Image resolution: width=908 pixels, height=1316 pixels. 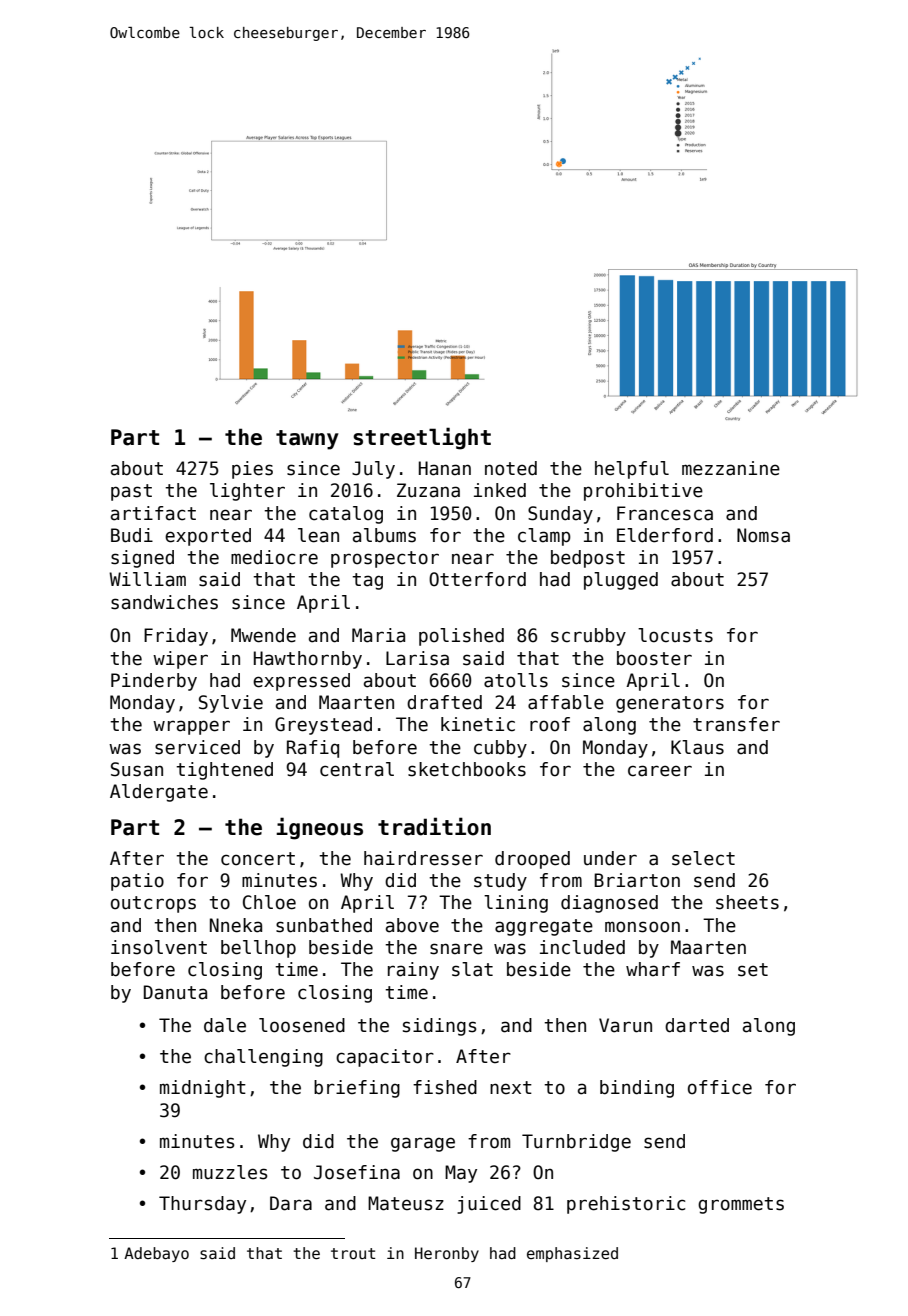 What do you see at coordinates (444, 702) in the image?
I see `drafted` at bounding box center [444, 702].
